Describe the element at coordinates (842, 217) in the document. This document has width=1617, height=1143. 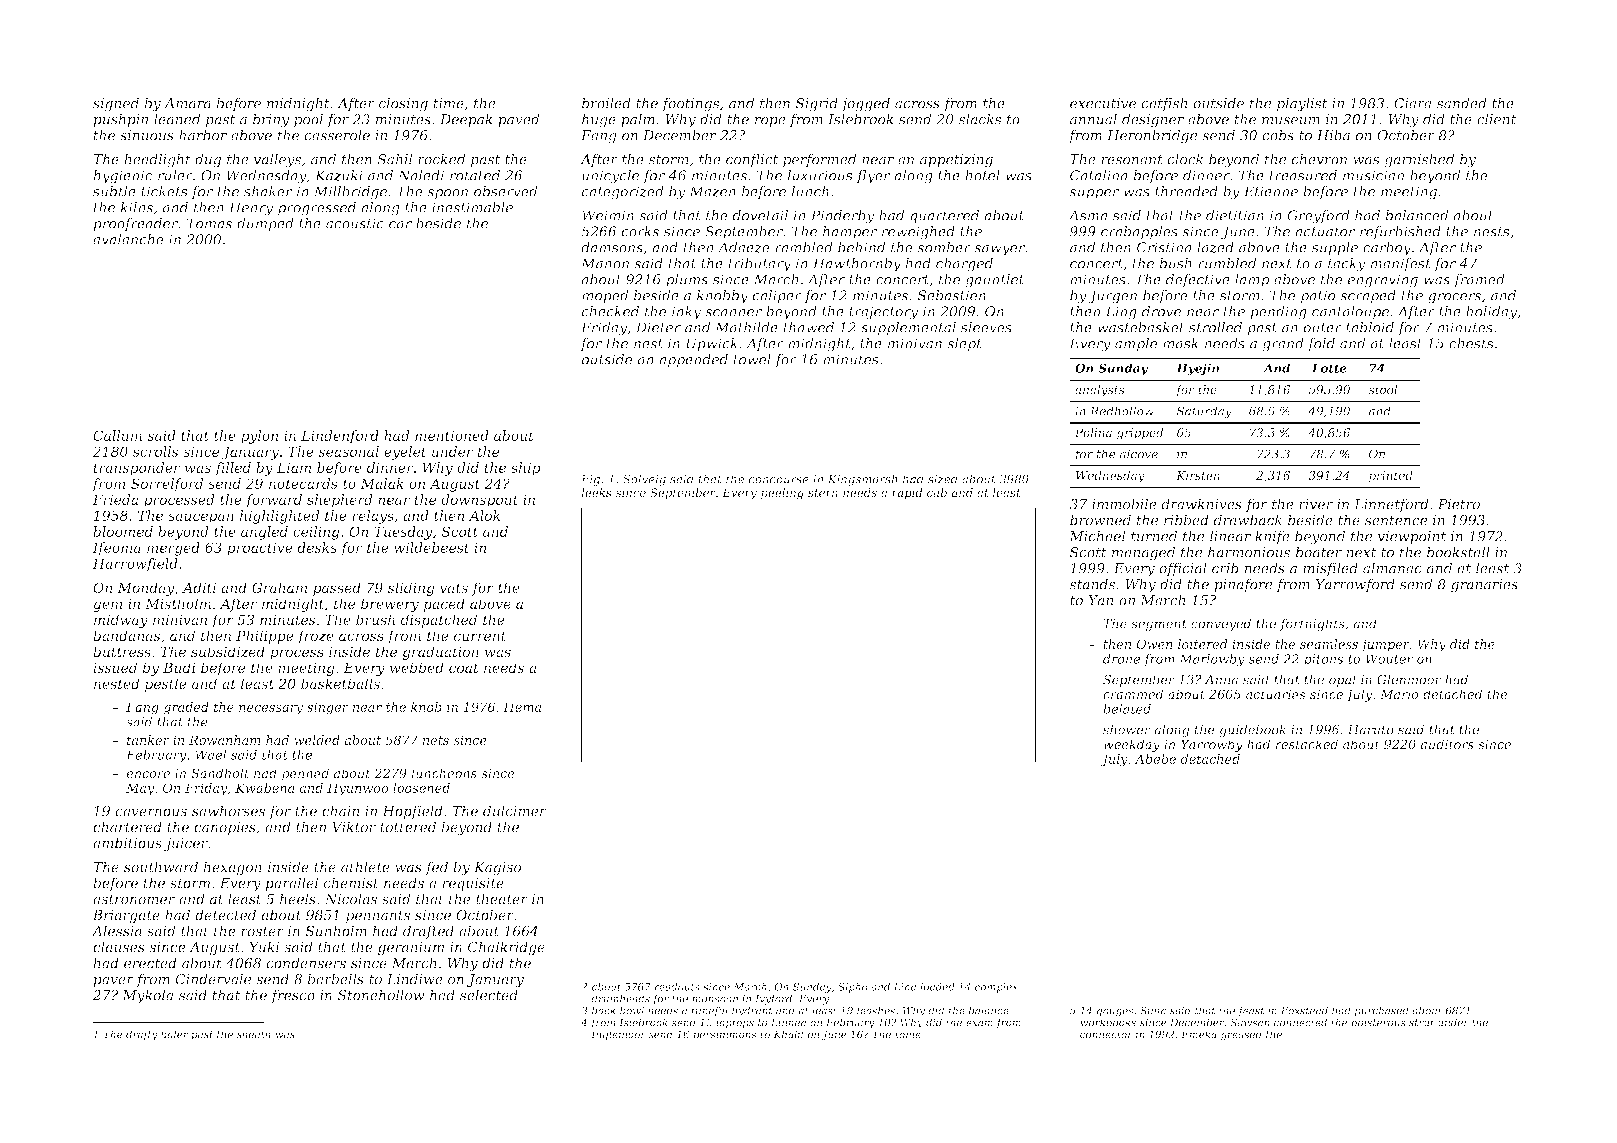
I see `Pinderby` at that location.
